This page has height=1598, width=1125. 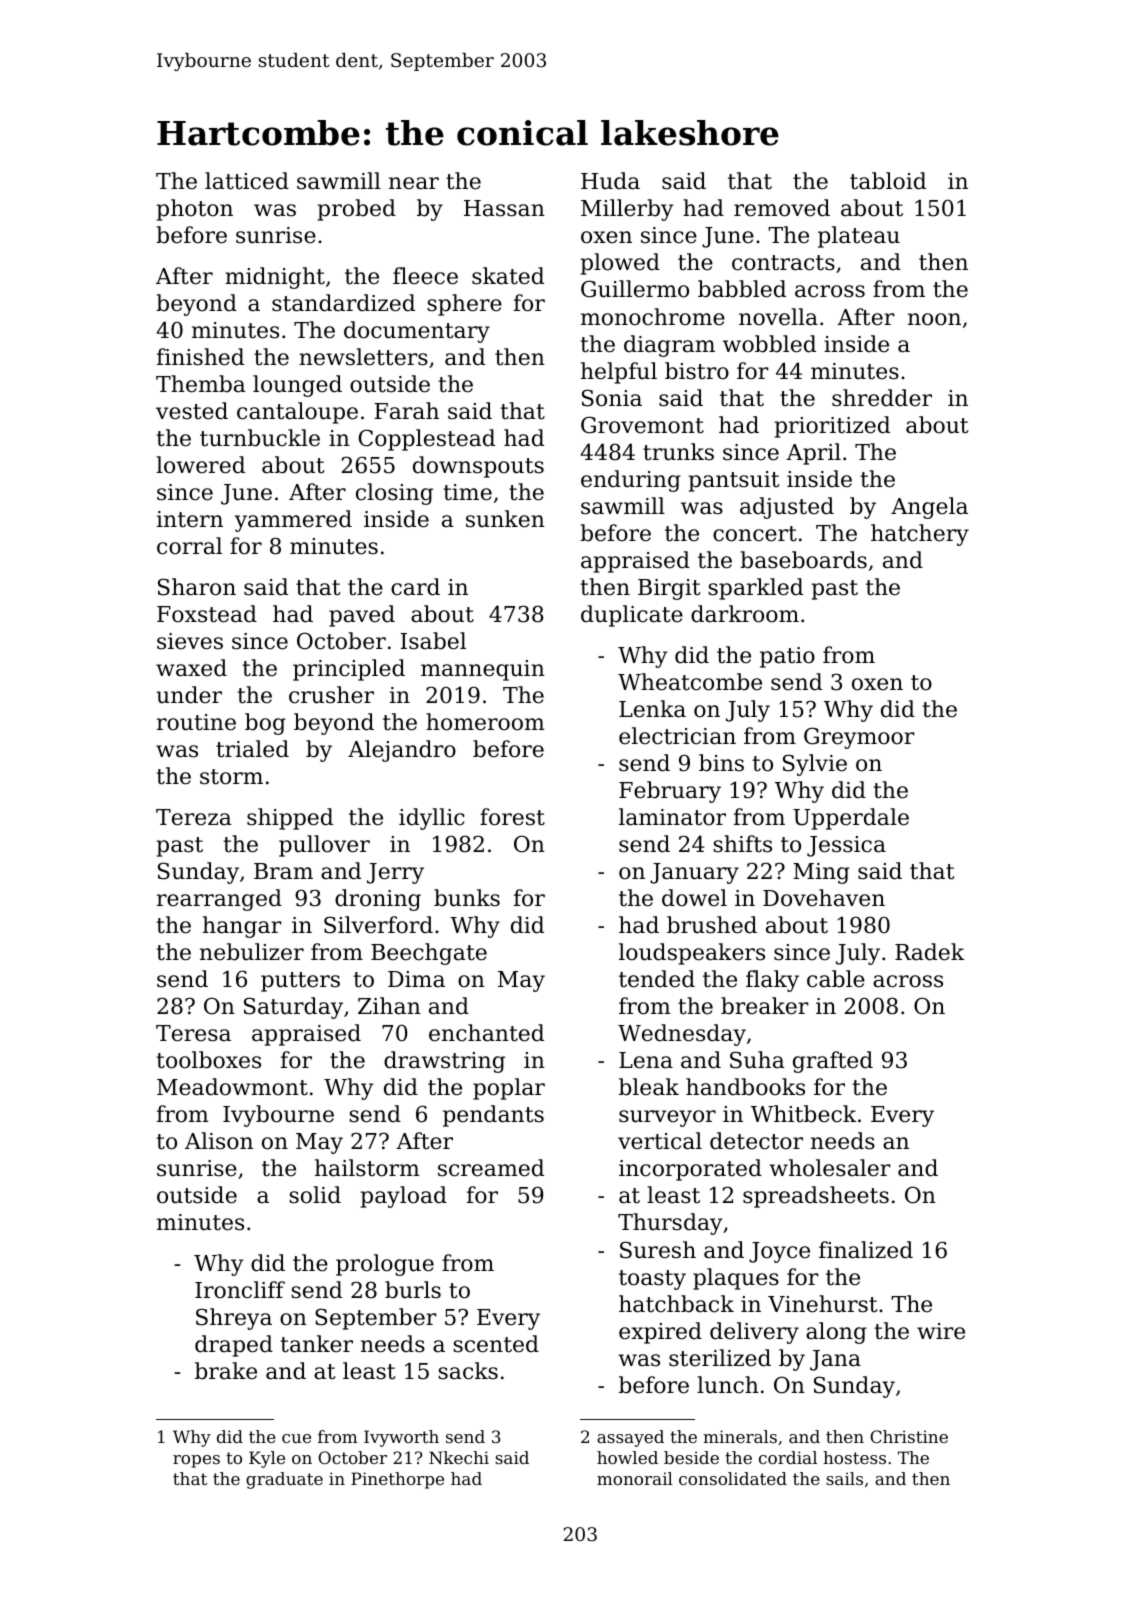 What do you see at coordinates (284, 1480) in the page?
I see `graduate` at bounding box center [284, 1480].
